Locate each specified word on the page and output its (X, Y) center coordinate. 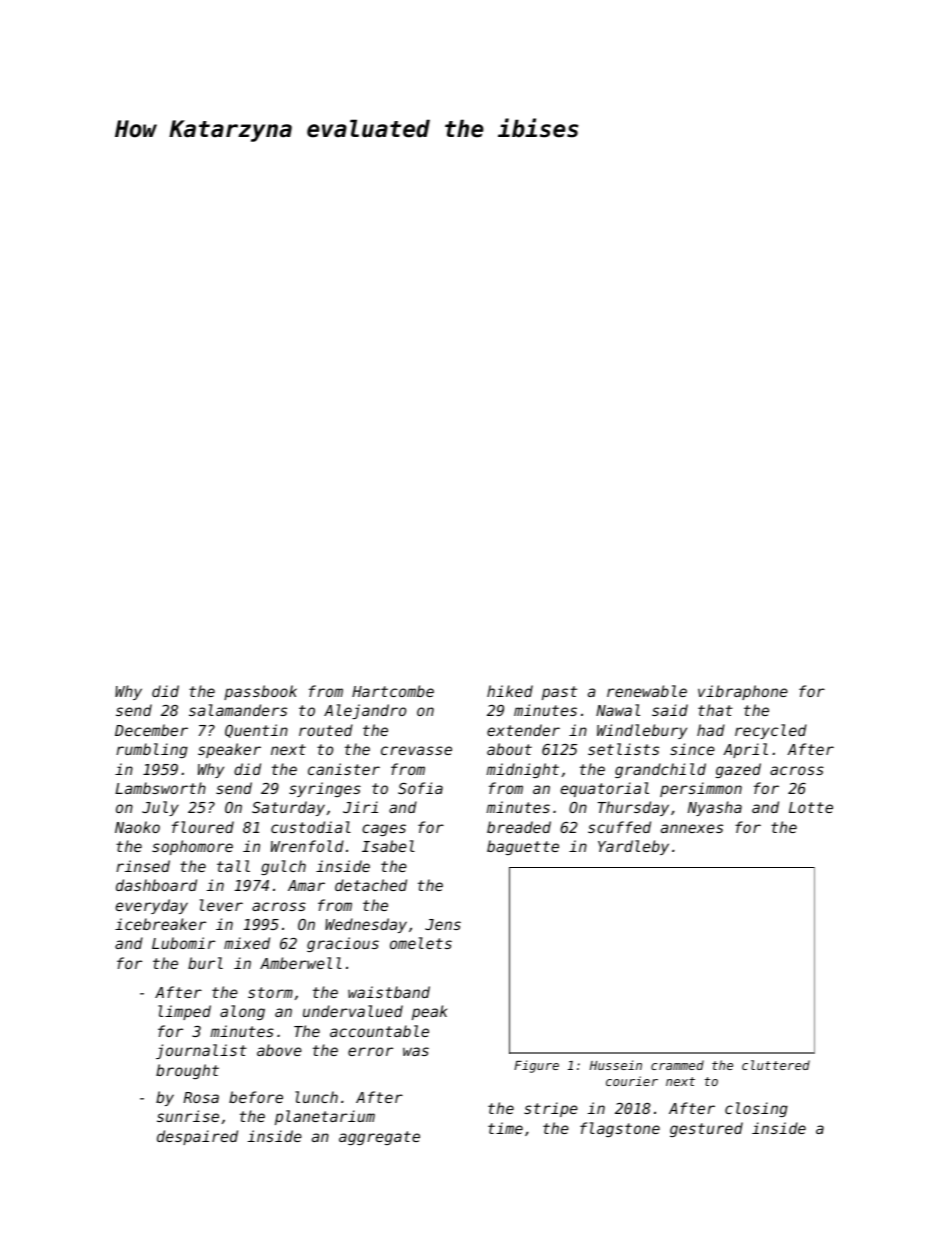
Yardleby (633, 847)
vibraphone (743, 692)
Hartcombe (393, 691)
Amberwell (301, 963)
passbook (260, 692)
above (279, 1050)
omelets (421, 943)
